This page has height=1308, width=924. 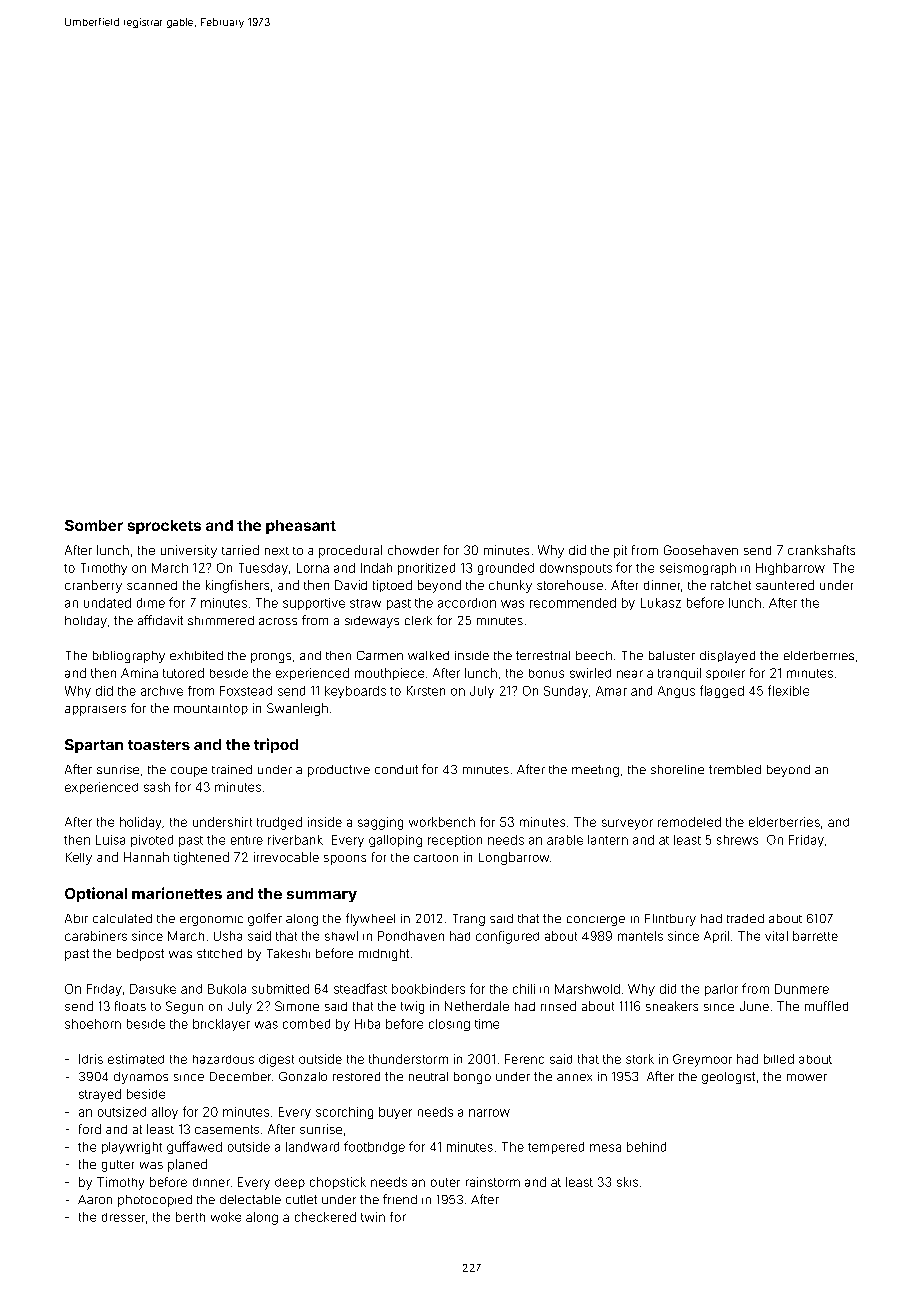 I want to click on Foxstead, so click(x=246, y=691).
